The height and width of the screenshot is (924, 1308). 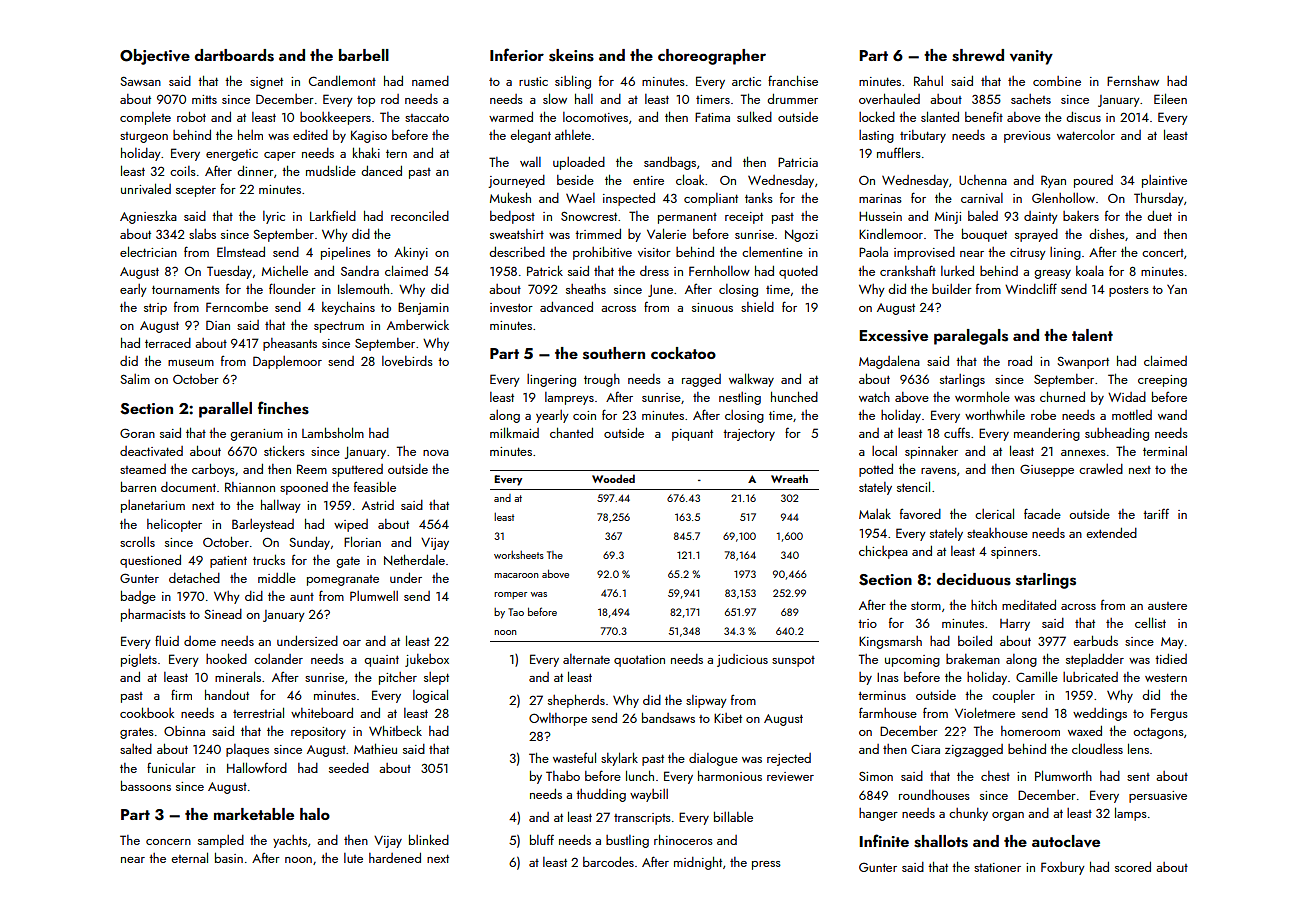 I want to click on Violetmere, so click(x=985, y=712).
